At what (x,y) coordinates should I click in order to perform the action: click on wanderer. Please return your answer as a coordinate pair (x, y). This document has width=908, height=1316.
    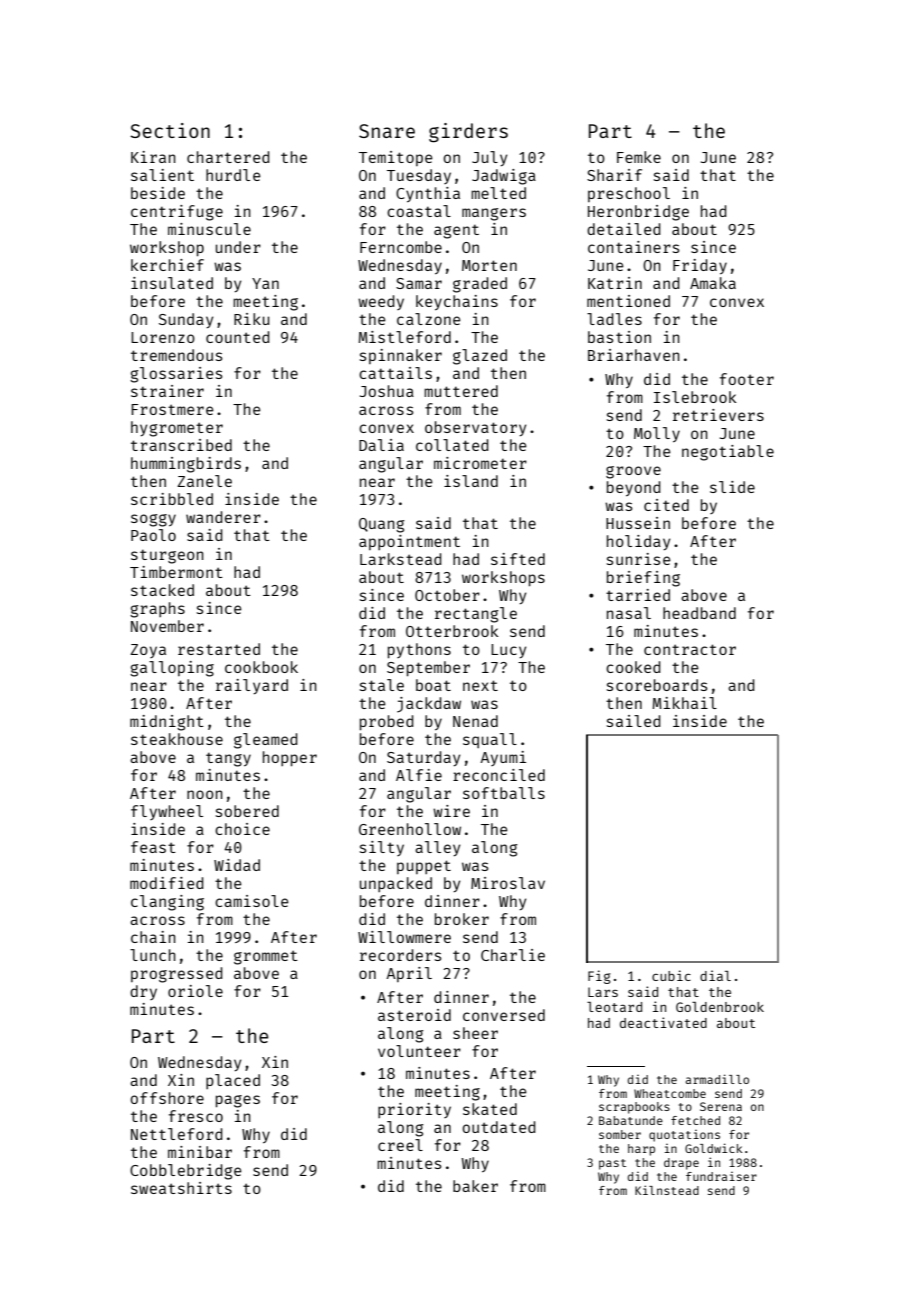
    Looking at the image, I should click on (223, 517).
